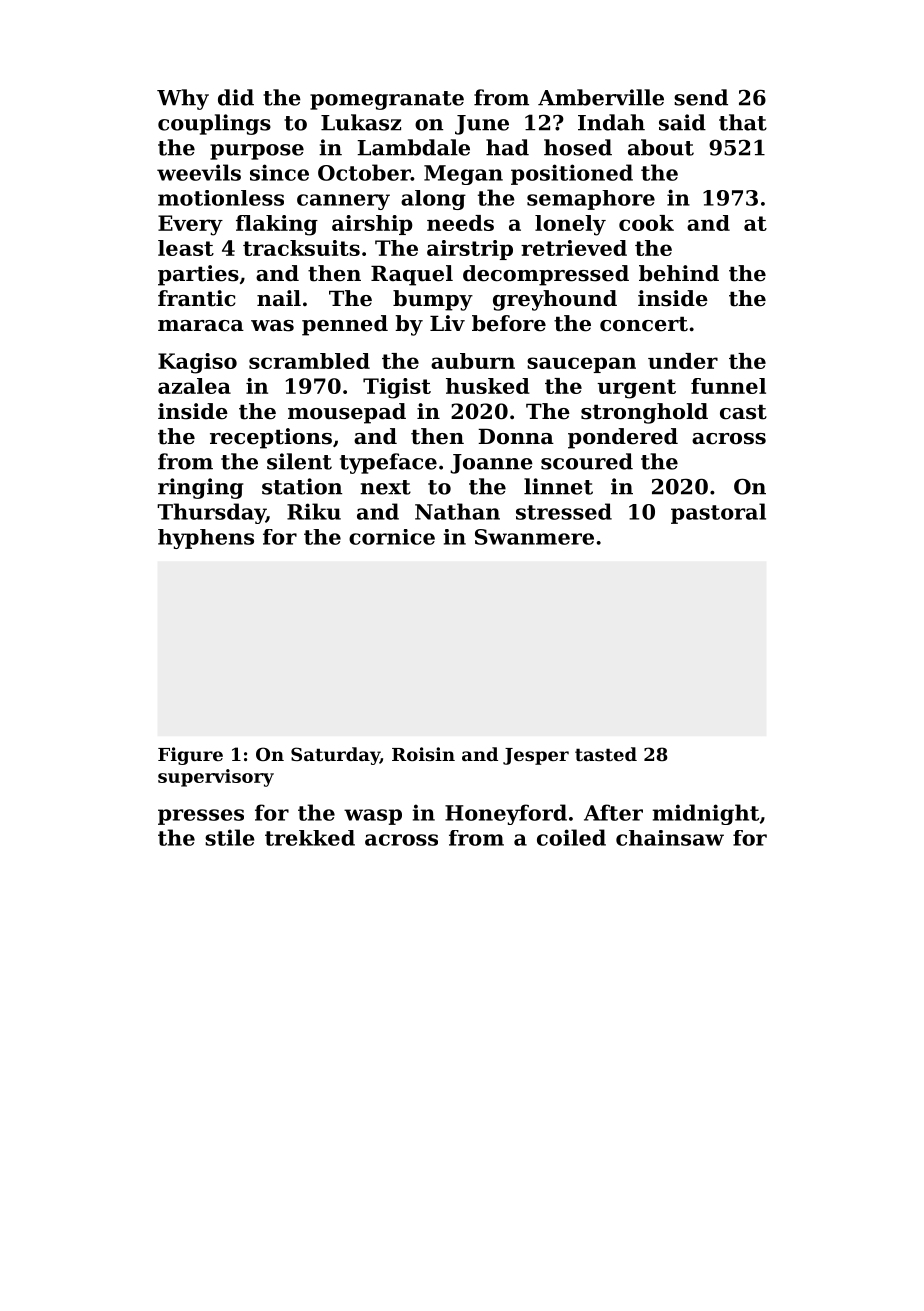 The image size is (924, 1311). What do you see at coordinates (211, 513) in the screenshot?
I see `Thursday` at bounding box center [211, 513].
